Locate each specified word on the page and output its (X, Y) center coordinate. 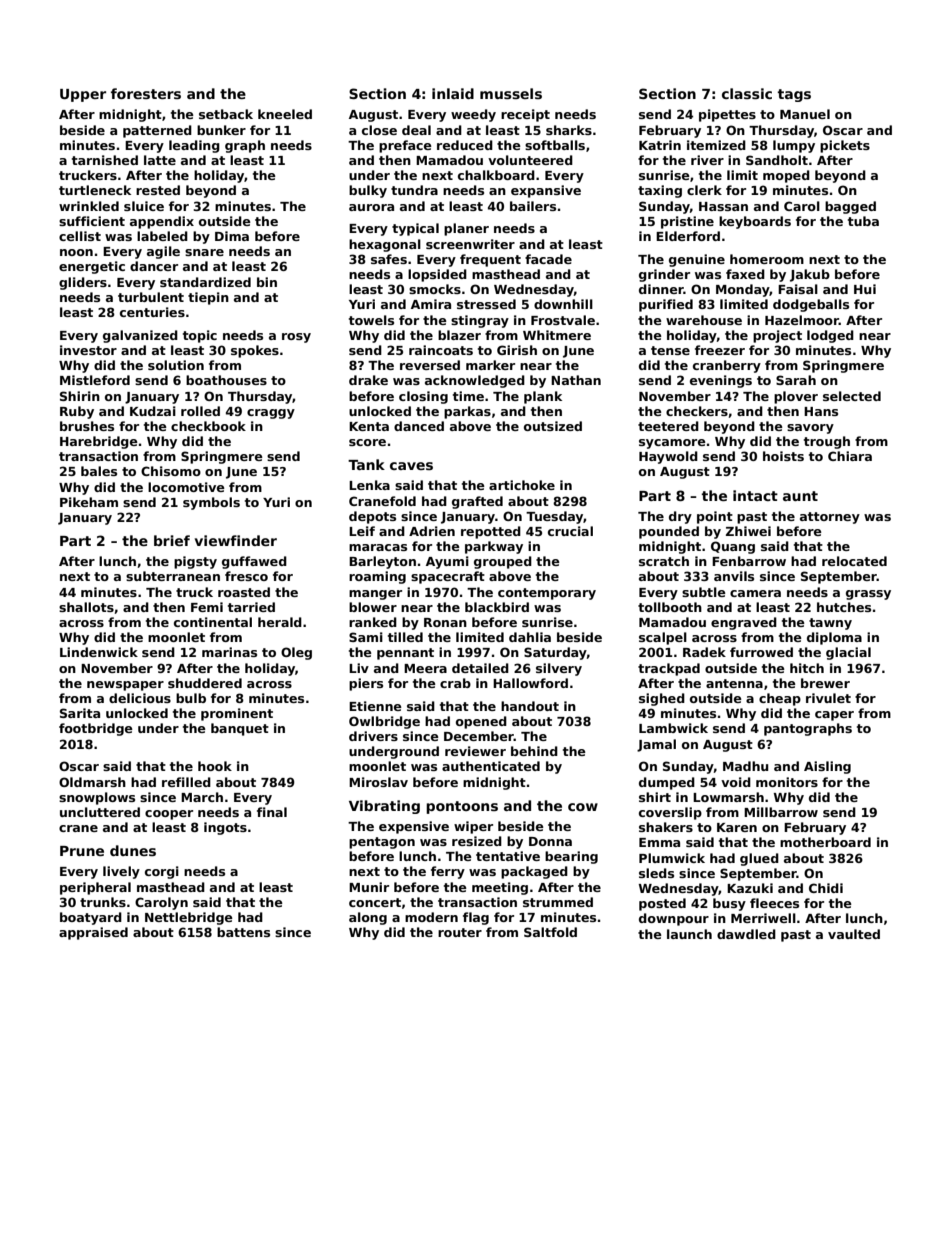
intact (755, 495)
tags (794, 95)
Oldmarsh (92, 782)
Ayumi (447, 562)
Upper (83, 95)
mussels (511, 93)
